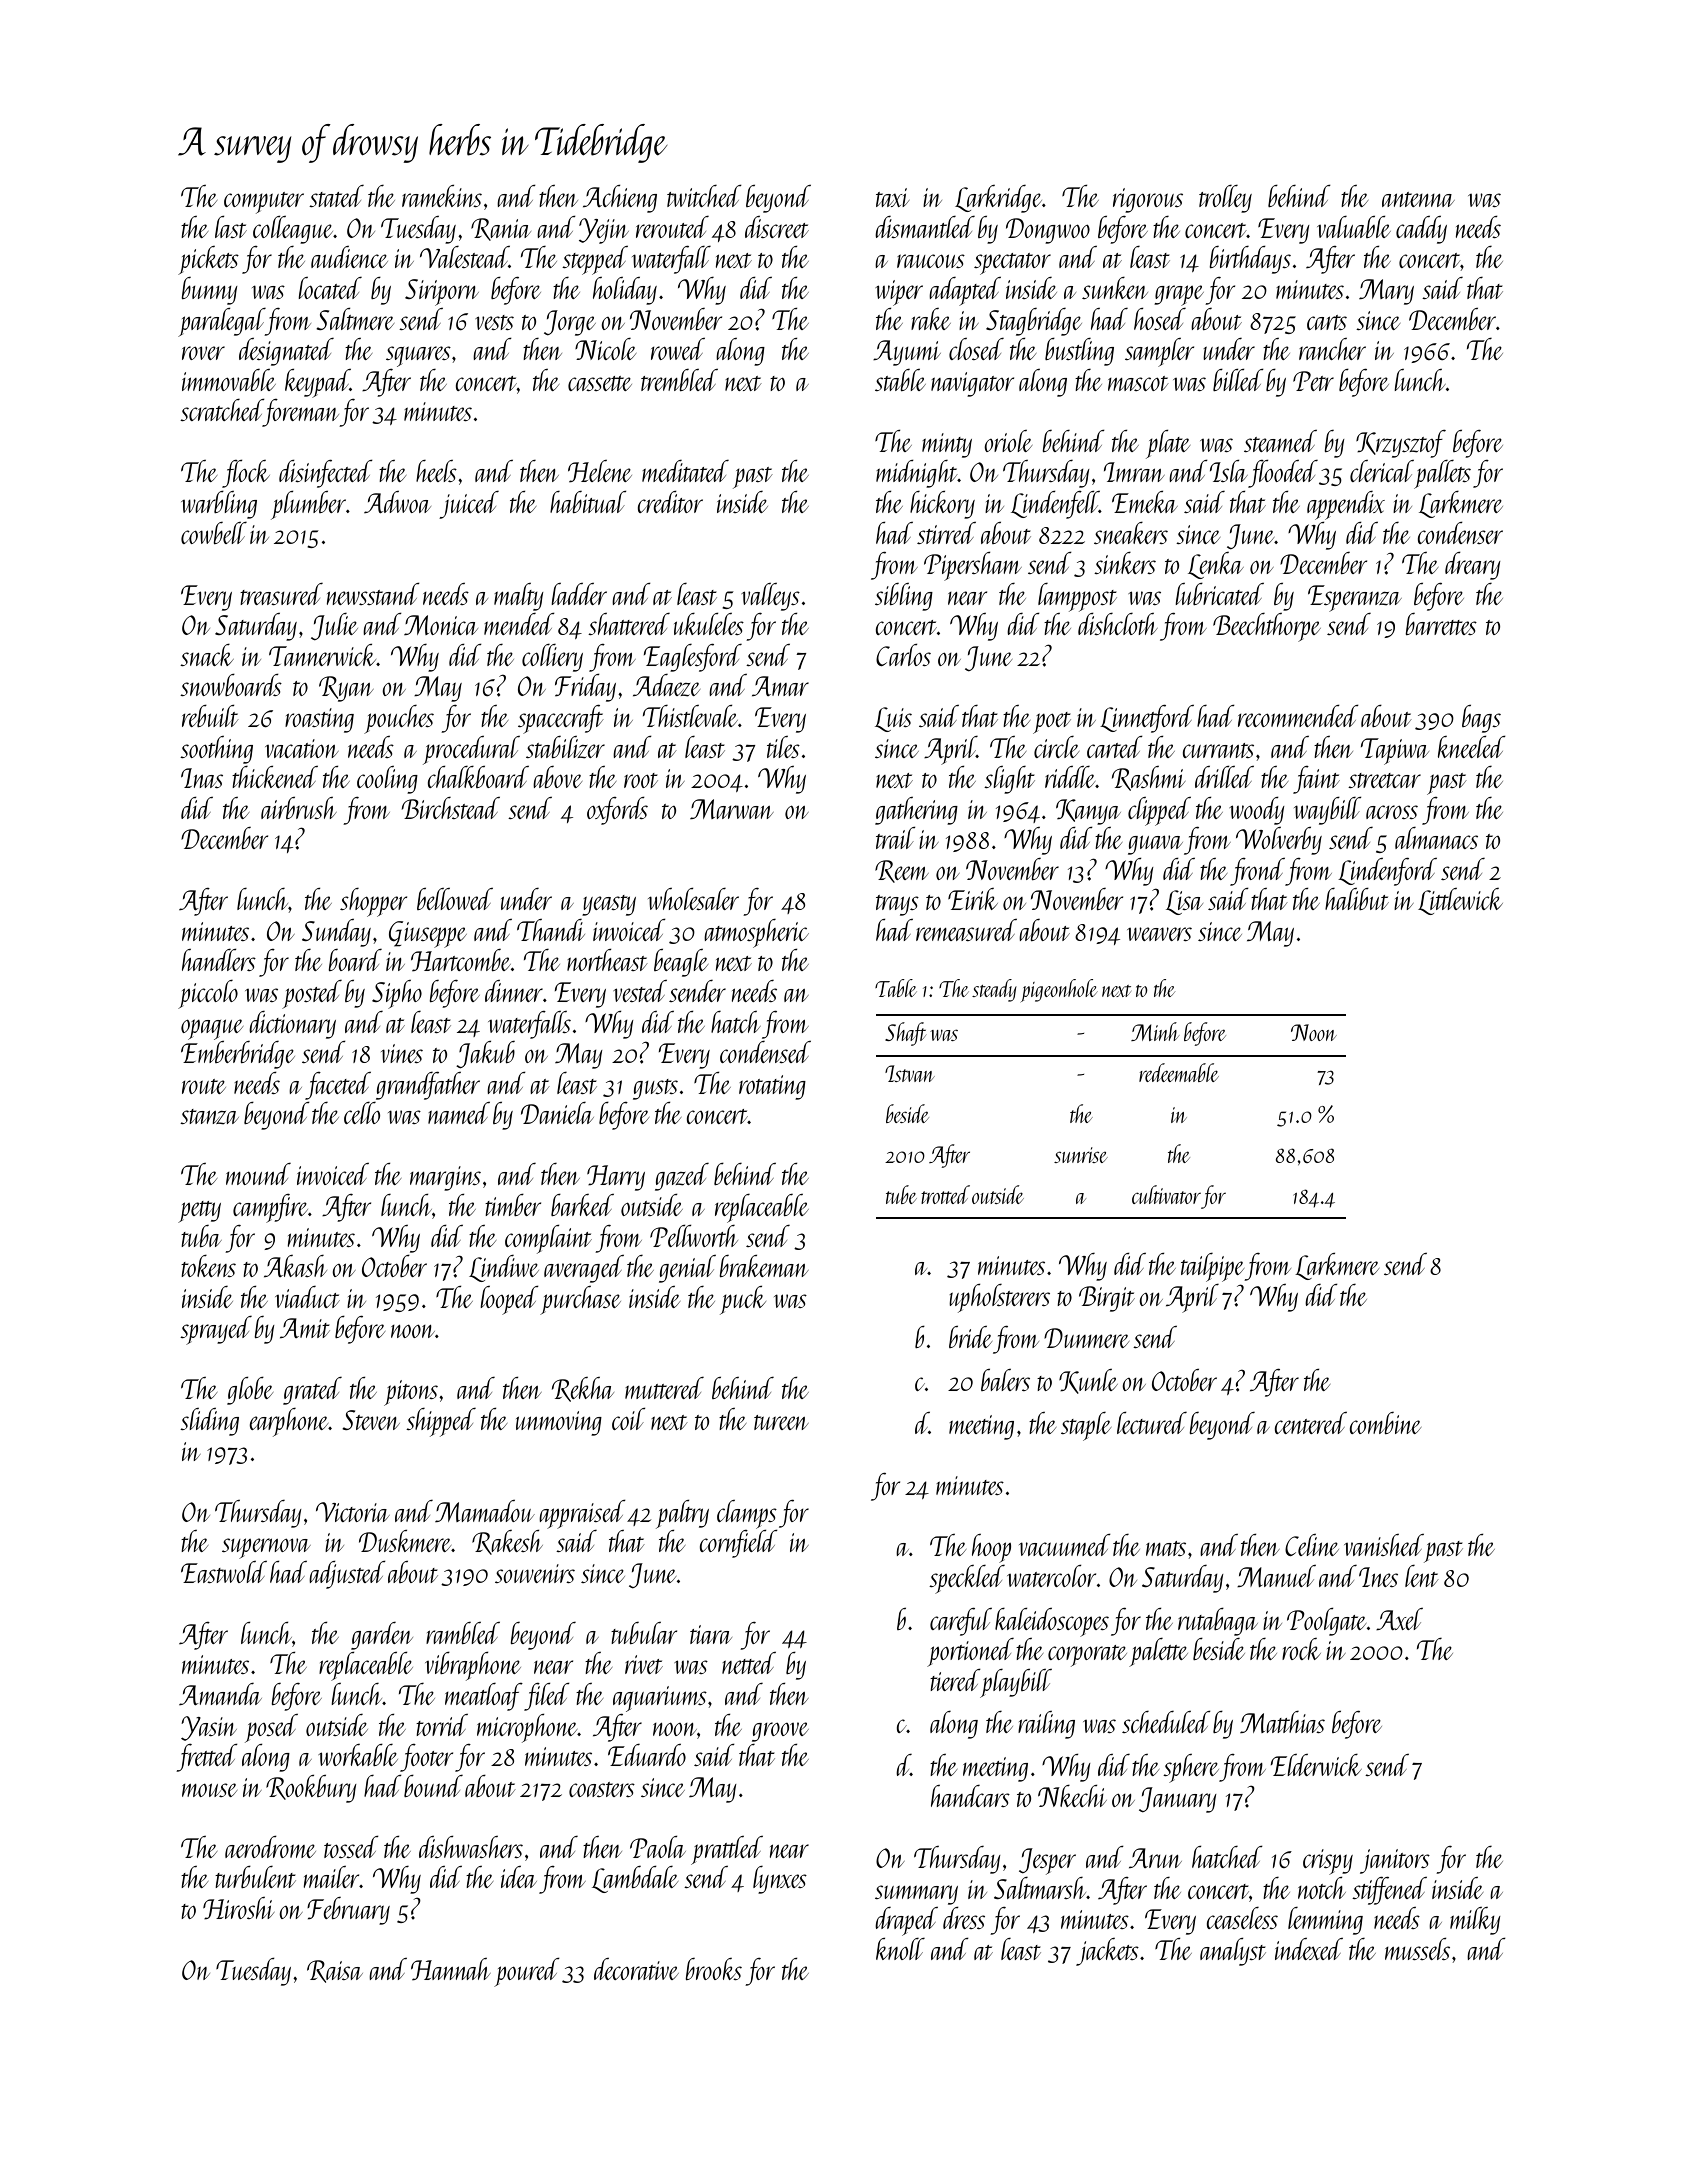 This screenshot has height=2178, width=1683. I want to click on creditor, so click(670, 502).
